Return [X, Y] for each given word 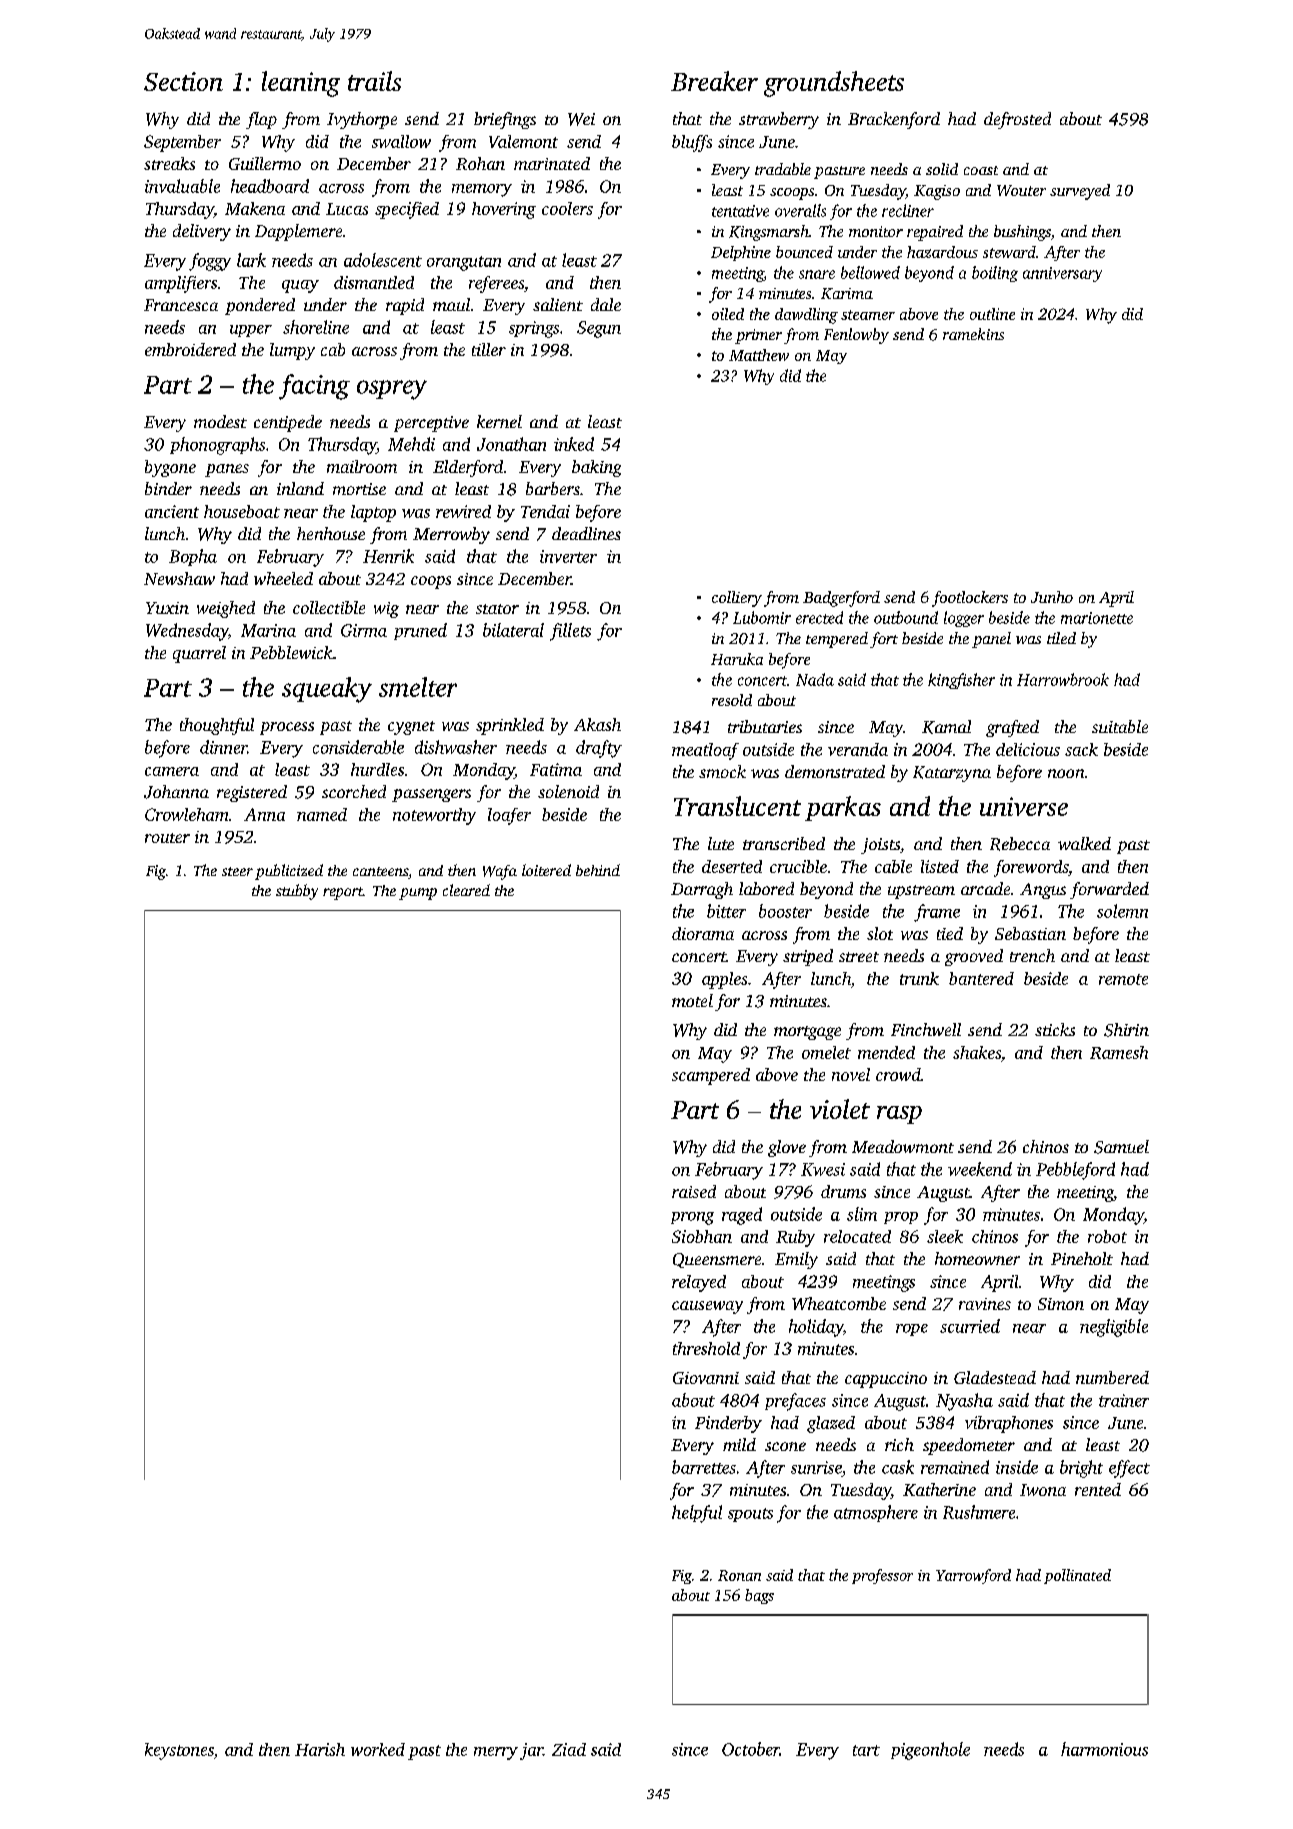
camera [172, 771]
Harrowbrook [1063, 679]
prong [692, 1218]
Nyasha [964, 1402]
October [751, 1749]
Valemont [523, 141]
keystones [179, 1751]
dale [606, 304]
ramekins [973, 334]
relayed [699, 1283]
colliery [737, 599]
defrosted [1017, 120]
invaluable [182, 186]
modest [220, 421]
